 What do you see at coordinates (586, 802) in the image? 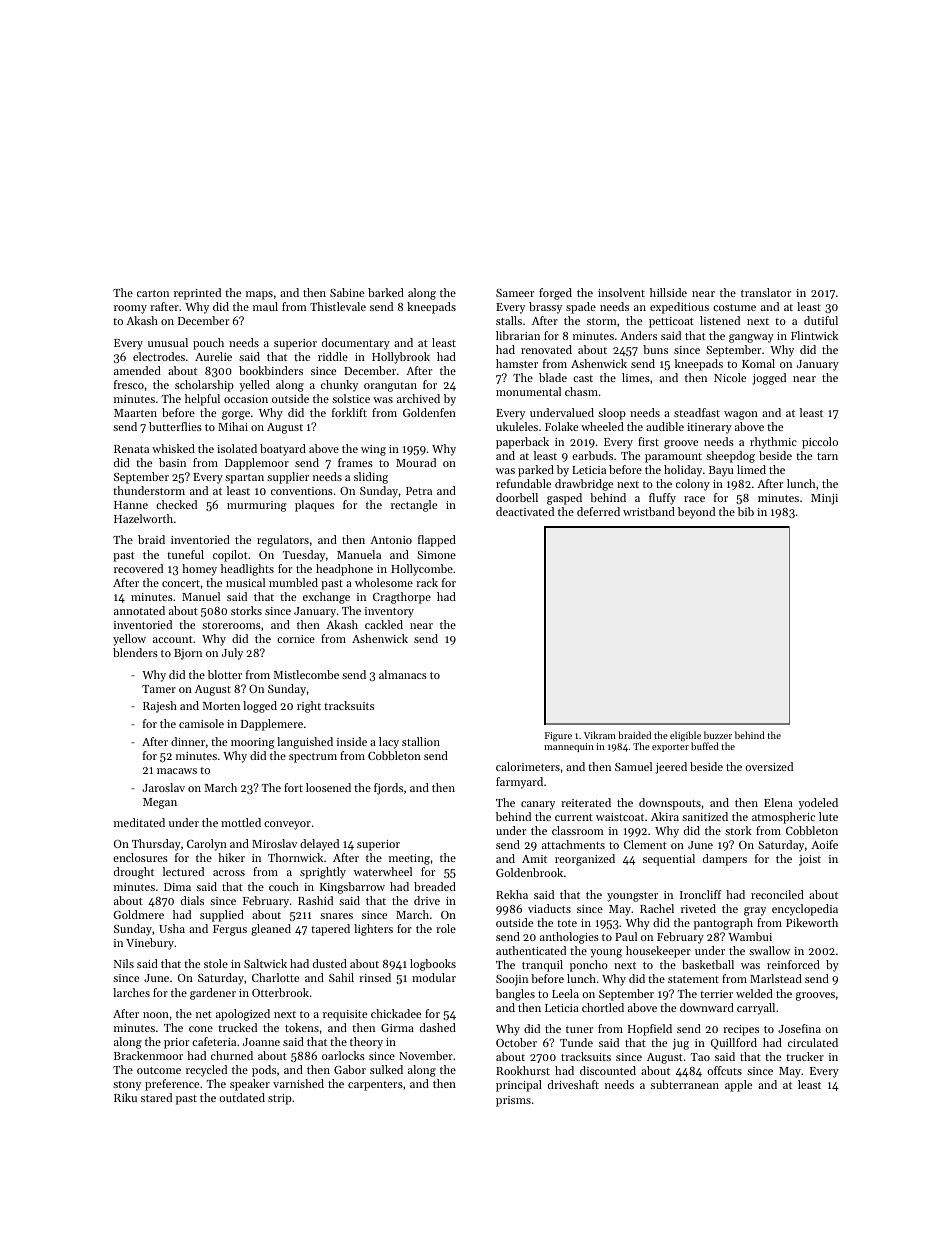
I see `reiterated` at bounding box center [586, 802].
